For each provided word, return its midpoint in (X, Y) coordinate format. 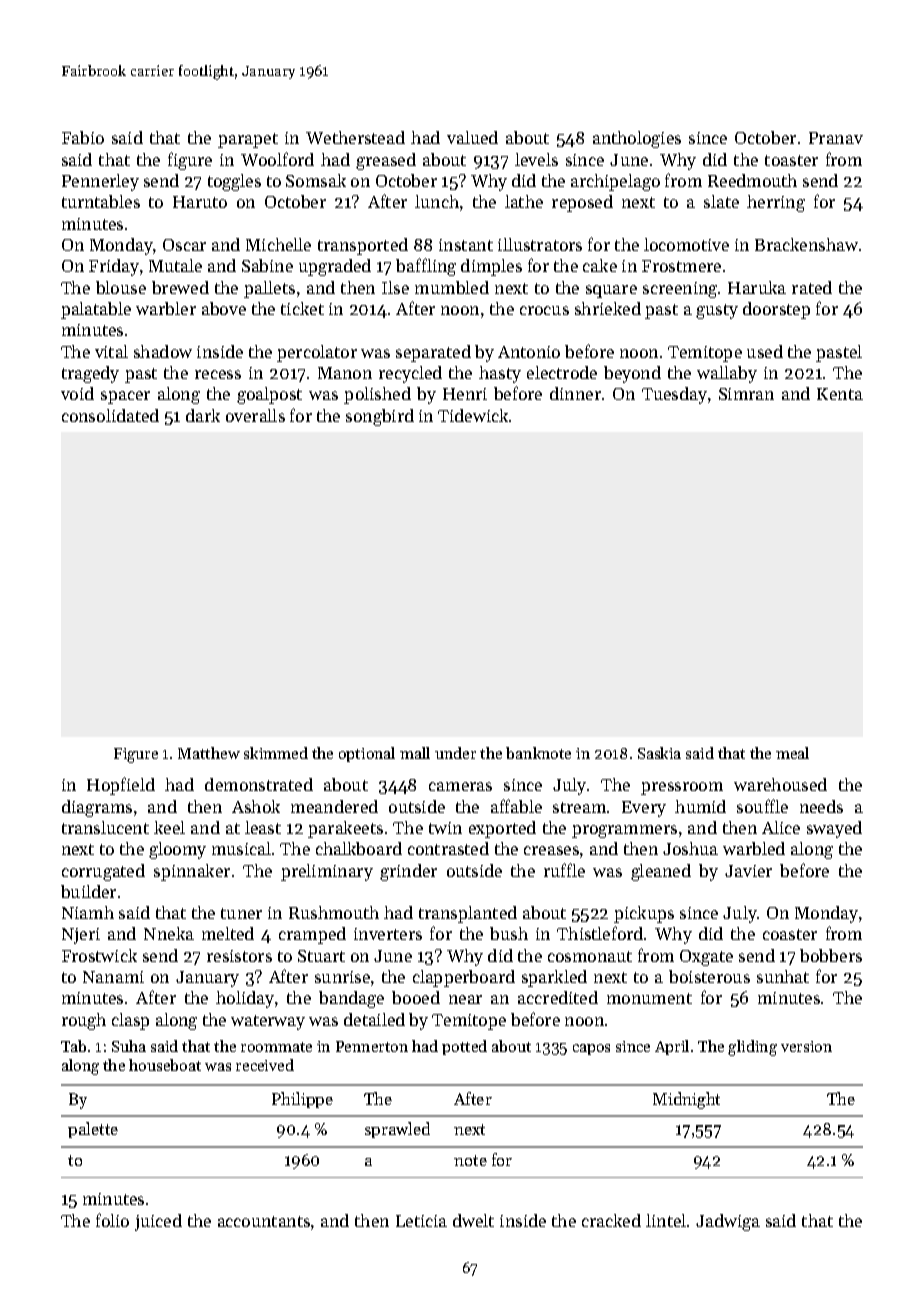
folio (112, 1220)
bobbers (831, 955)
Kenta (840, 394)
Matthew (209, 753)
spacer (125, 397)
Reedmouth (752, 180)
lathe (524, 201)
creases (551, 850)
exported (502, 829)
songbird (380, 417)
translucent (105, 827)
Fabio (83, 137)
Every (644, 809)
